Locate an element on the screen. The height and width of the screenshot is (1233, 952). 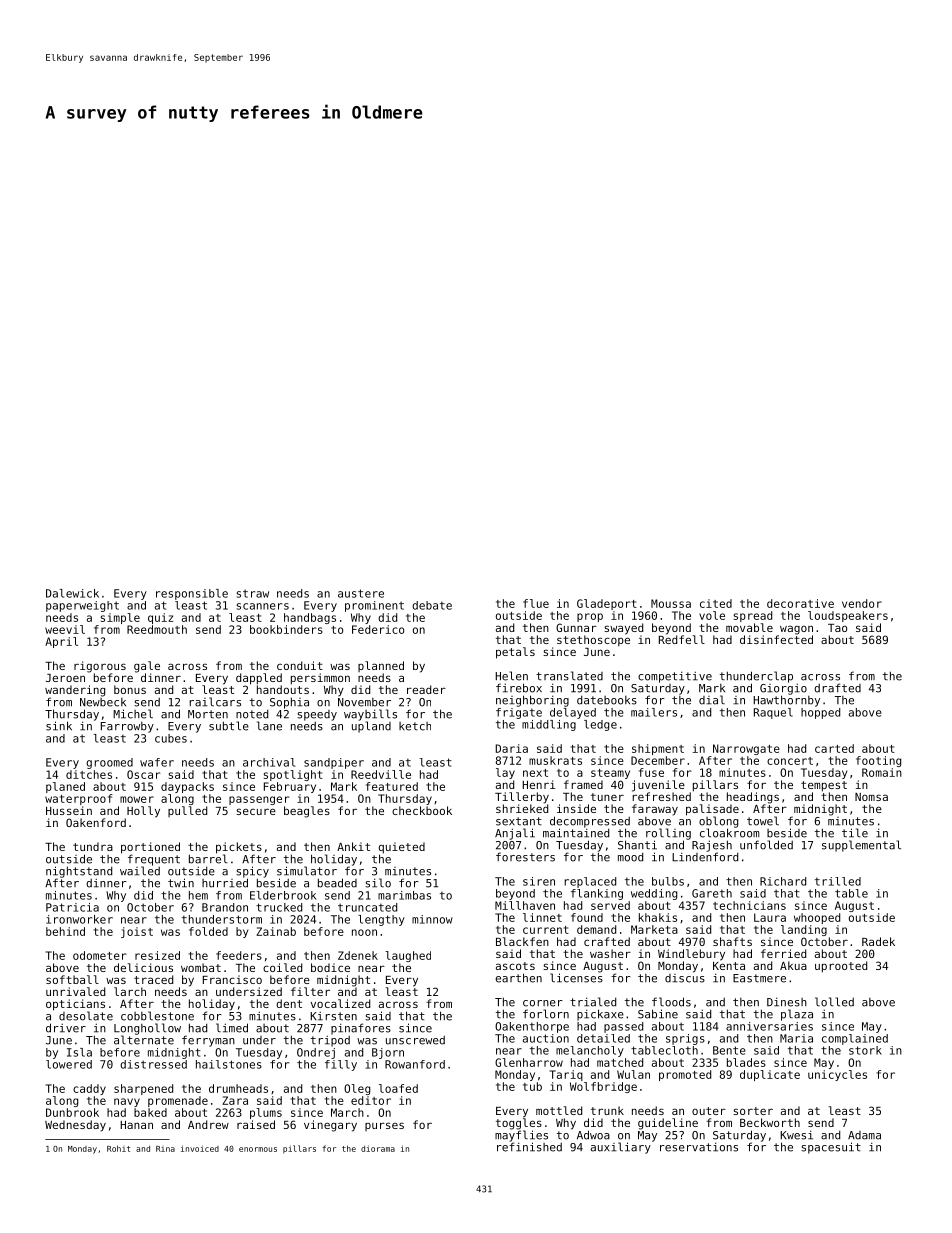
shafts is located at coordinates (732, 941).
